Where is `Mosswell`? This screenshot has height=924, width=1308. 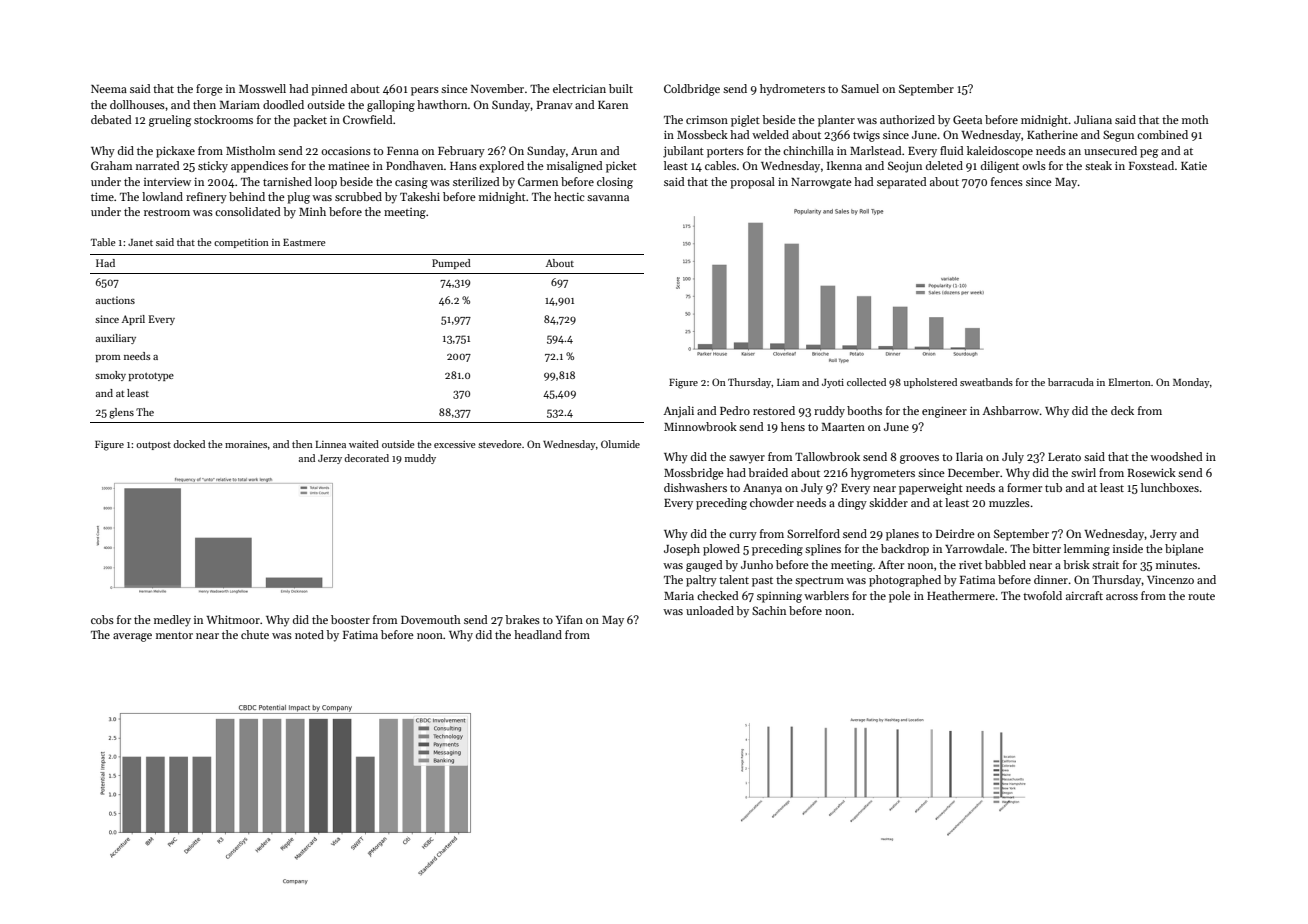 Mosswell is located at coordinates (262, 88).
